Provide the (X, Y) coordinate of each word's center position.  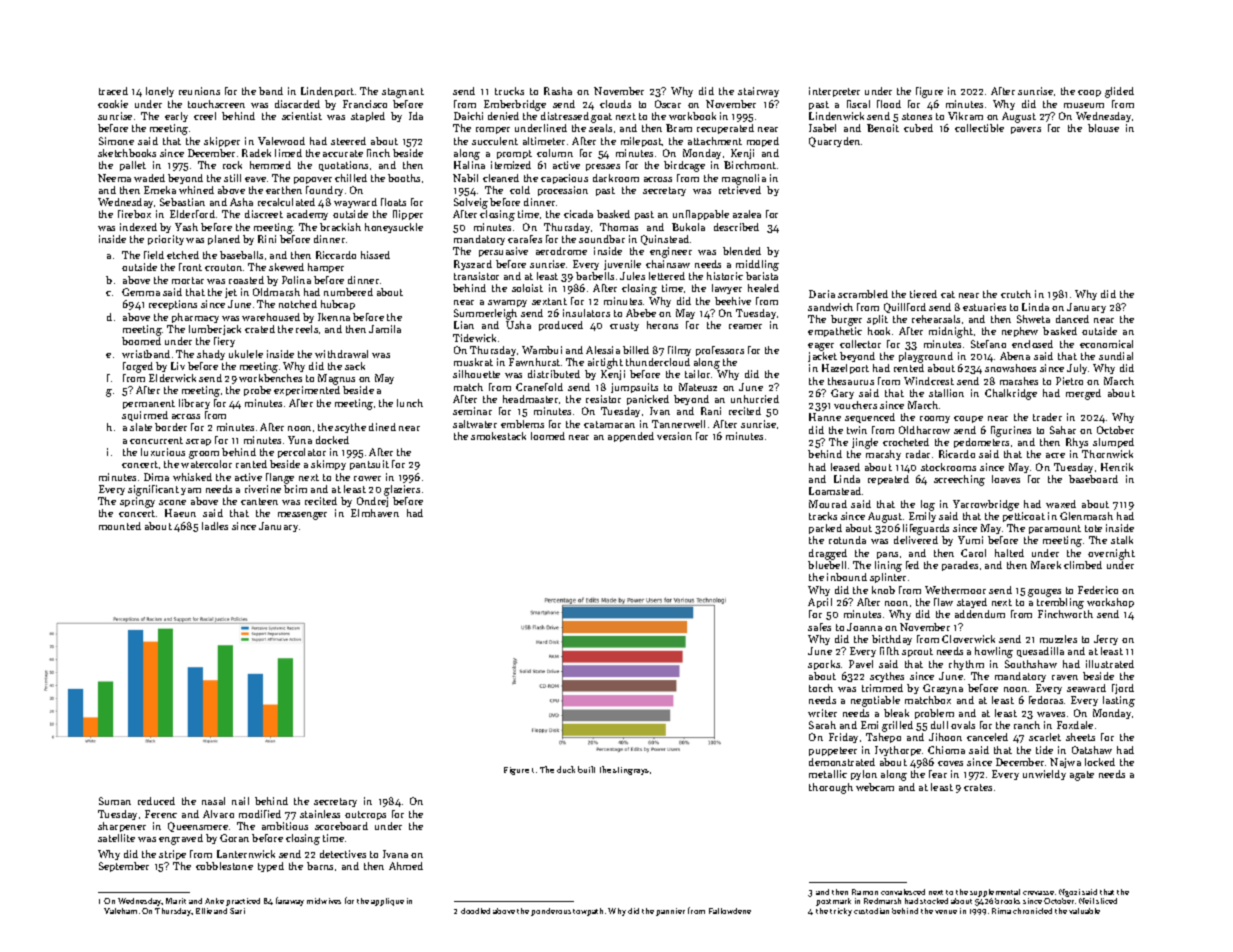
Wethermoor (955, 590)
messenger (302, 516)
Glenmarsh (1086, 516)
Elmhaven (375, 513)
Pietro (1069, 381)
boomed (141, 341)
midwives (324, 901)
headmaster (530, 399)
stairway (758, 92)
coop (1089, 93)
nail (240, 801)
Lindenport (327, 92)
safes (819, 627)
